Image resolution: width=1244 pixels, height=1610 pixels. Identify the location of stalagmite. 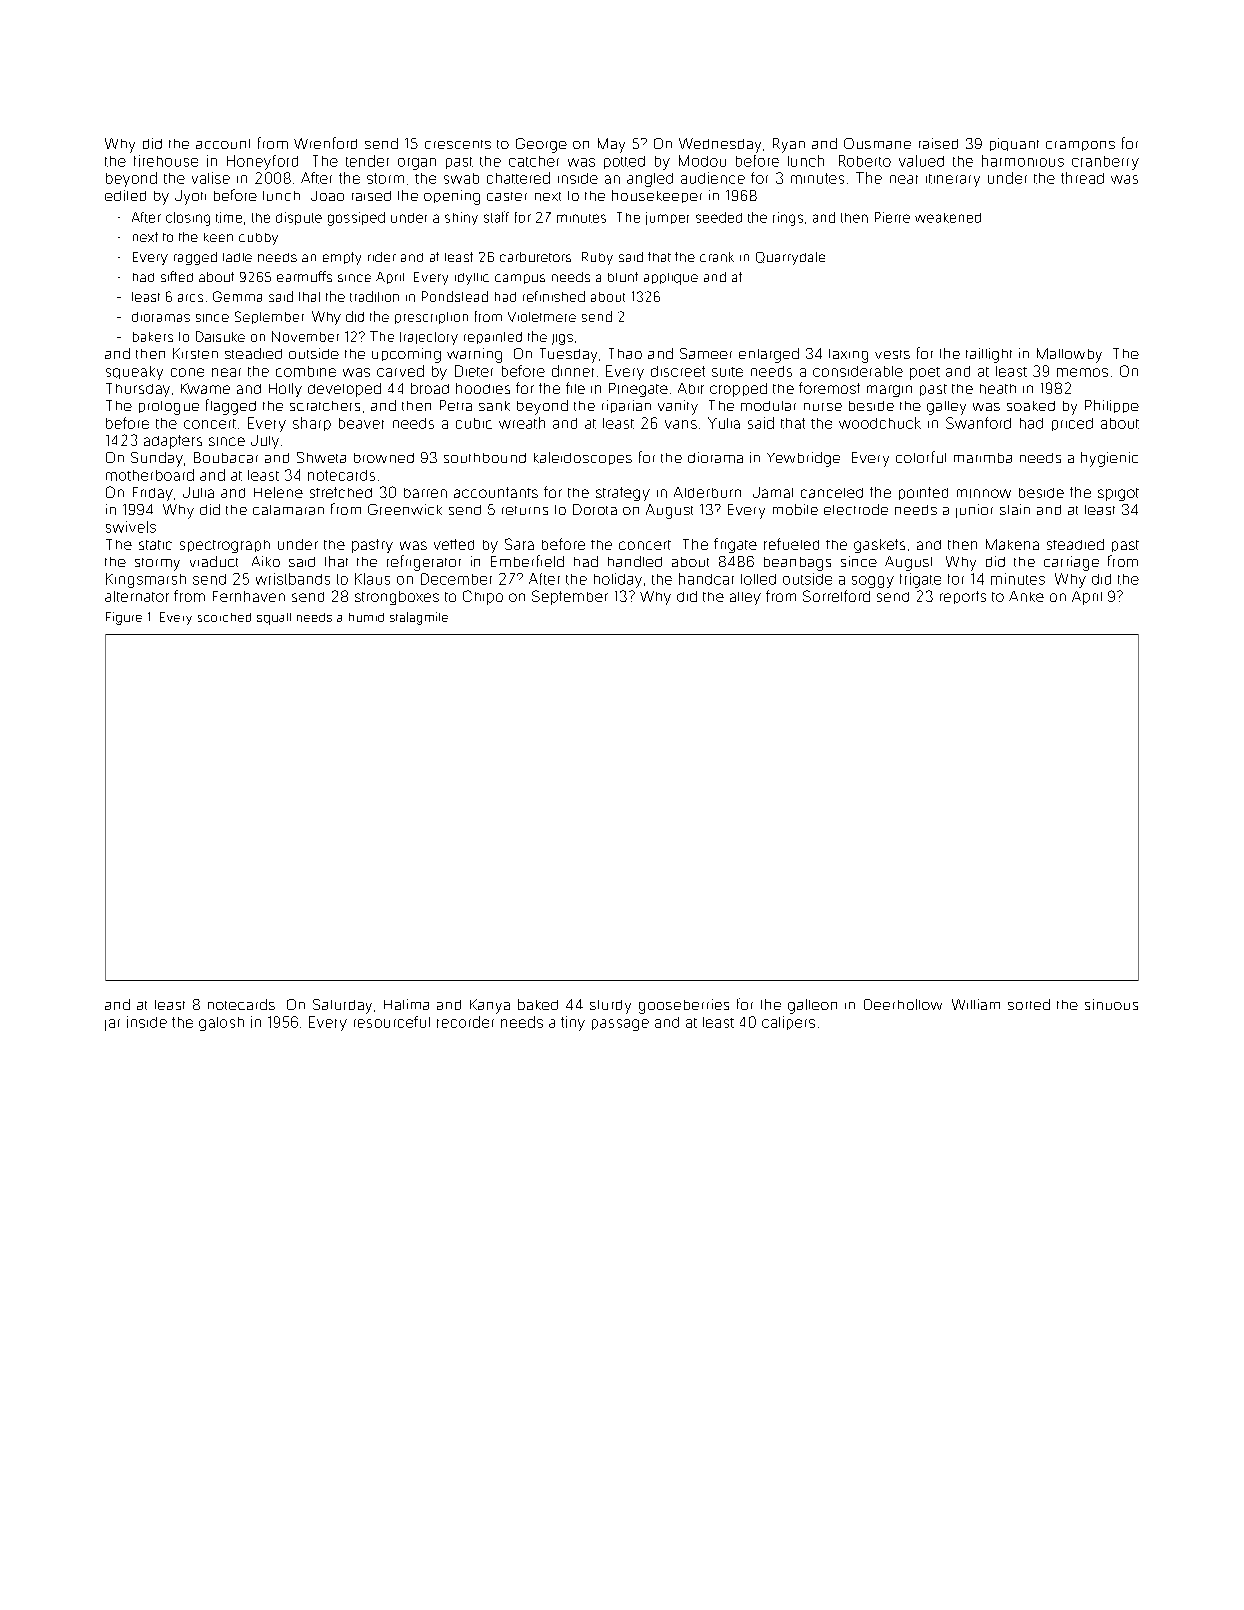
(419, 618).
